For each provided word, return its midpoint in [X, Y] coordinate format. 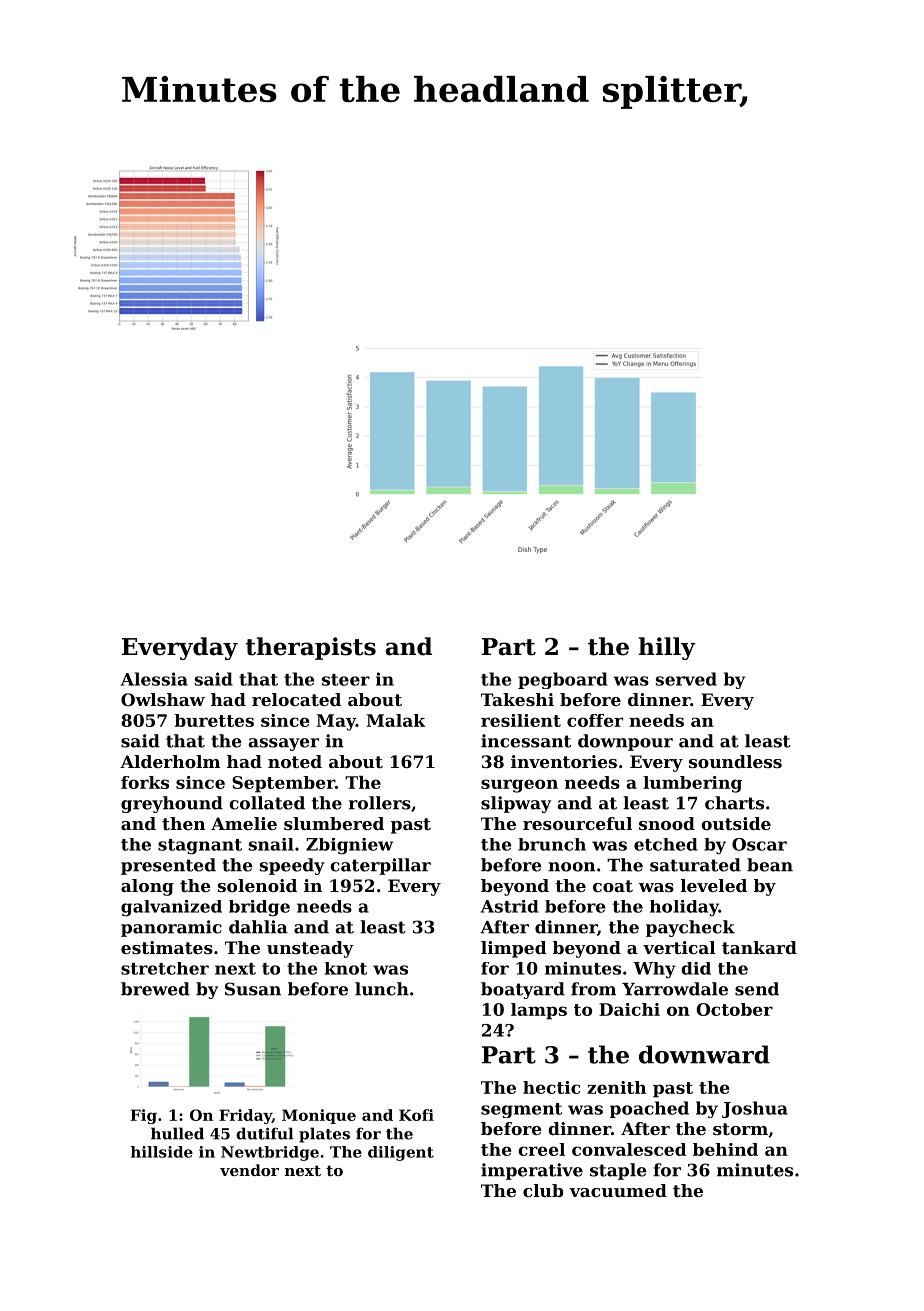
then [184, 823]
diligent [401, 1153]
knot [346, 968]
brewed [155, 989]
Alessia [154, 679]
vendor [249, 1170]
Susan [253, 989]
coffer [595, 720]
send [757, 989]
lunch [382, 989]
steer [346, 680]
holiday [684, 908]
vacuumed [618, 1190]
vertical [679, 947]
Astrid [510, 906]
